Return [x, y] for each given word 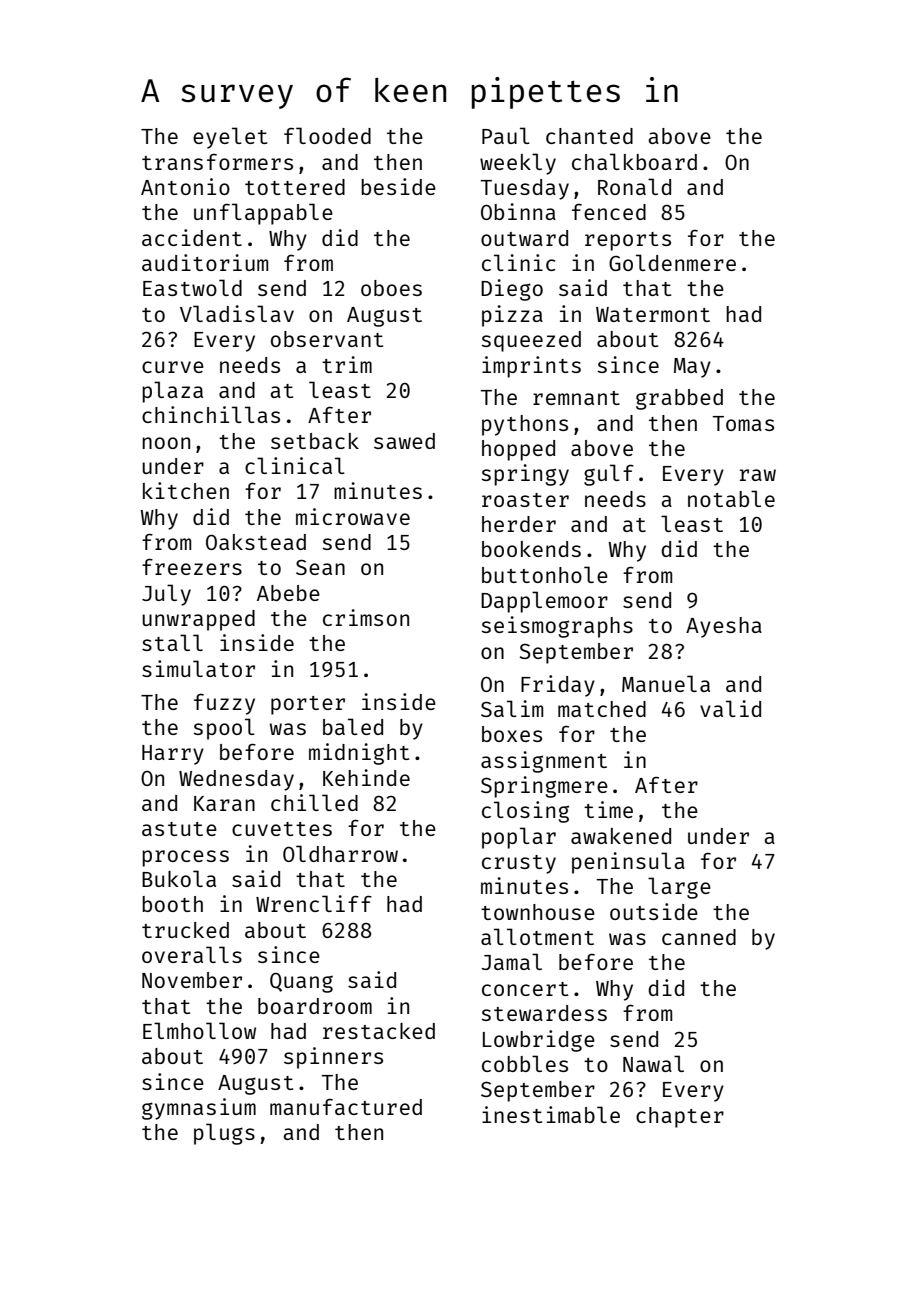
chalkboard [634, 161]
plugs [224, 1134]
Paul [506, 135]
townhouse [538, 912]
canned [699, 937]
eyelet [230, 138]
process [185, 858]
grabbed [679, 399]
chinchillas [211, 414]
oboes [391, 288]
